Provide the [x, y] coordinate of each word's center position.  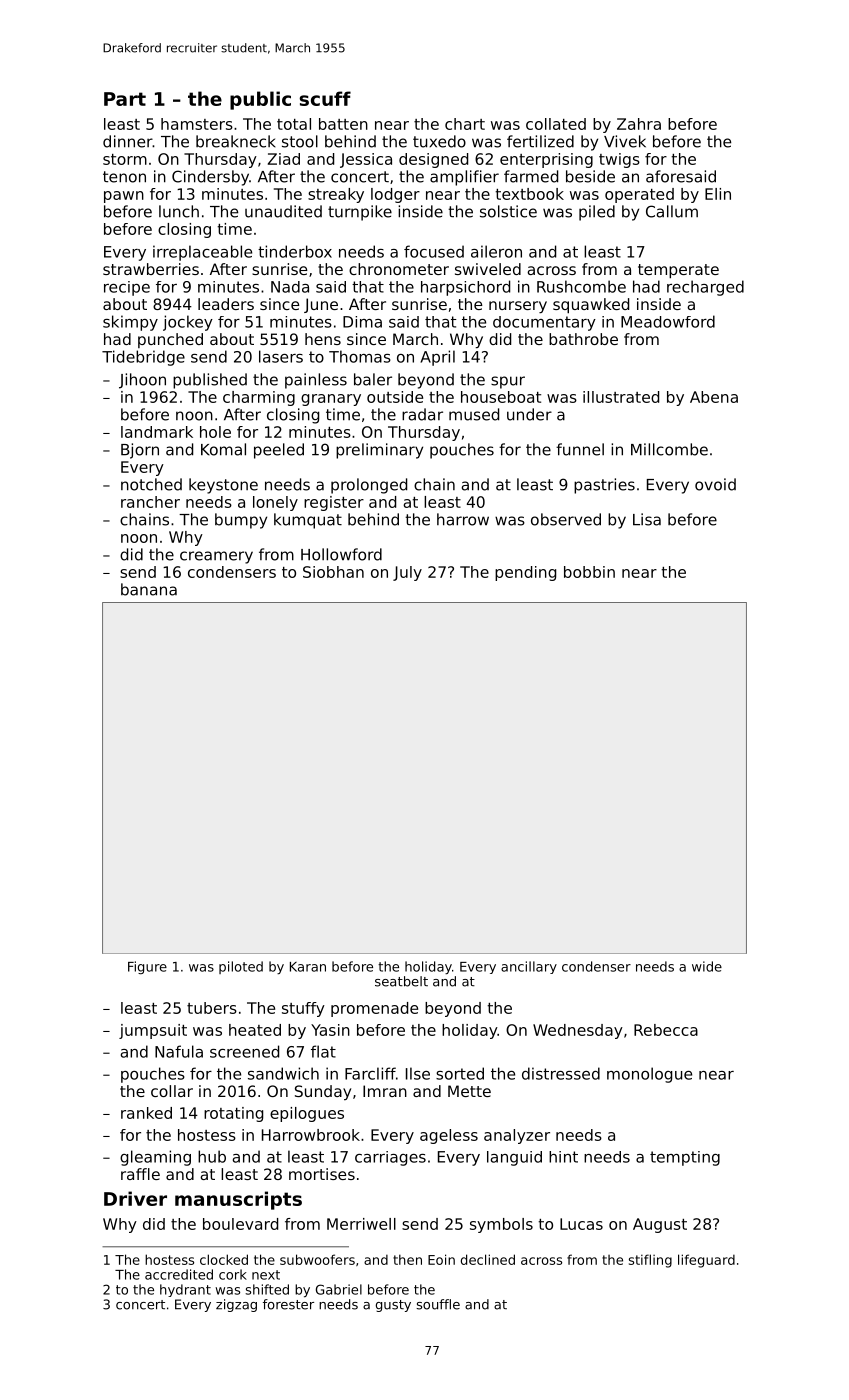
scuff [325, 98]
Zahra [639, 124]
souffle [438, 1304]
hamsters [197, 124]
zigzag [236, 1305]
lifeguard [706, 1261]
